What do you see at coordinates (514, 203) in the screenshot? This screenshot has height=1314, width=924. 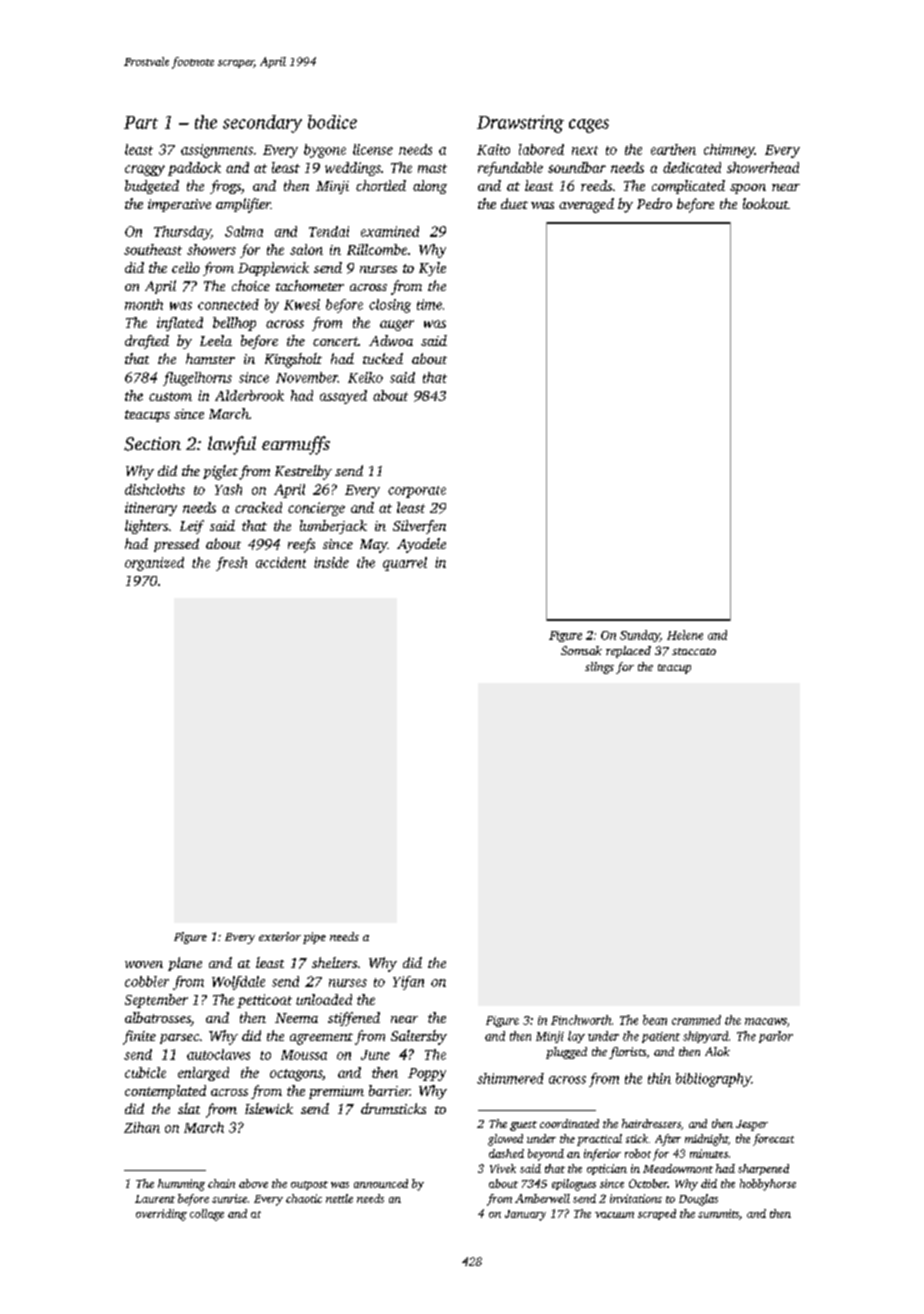 I see `duet` at bounding box center [514, 203].
